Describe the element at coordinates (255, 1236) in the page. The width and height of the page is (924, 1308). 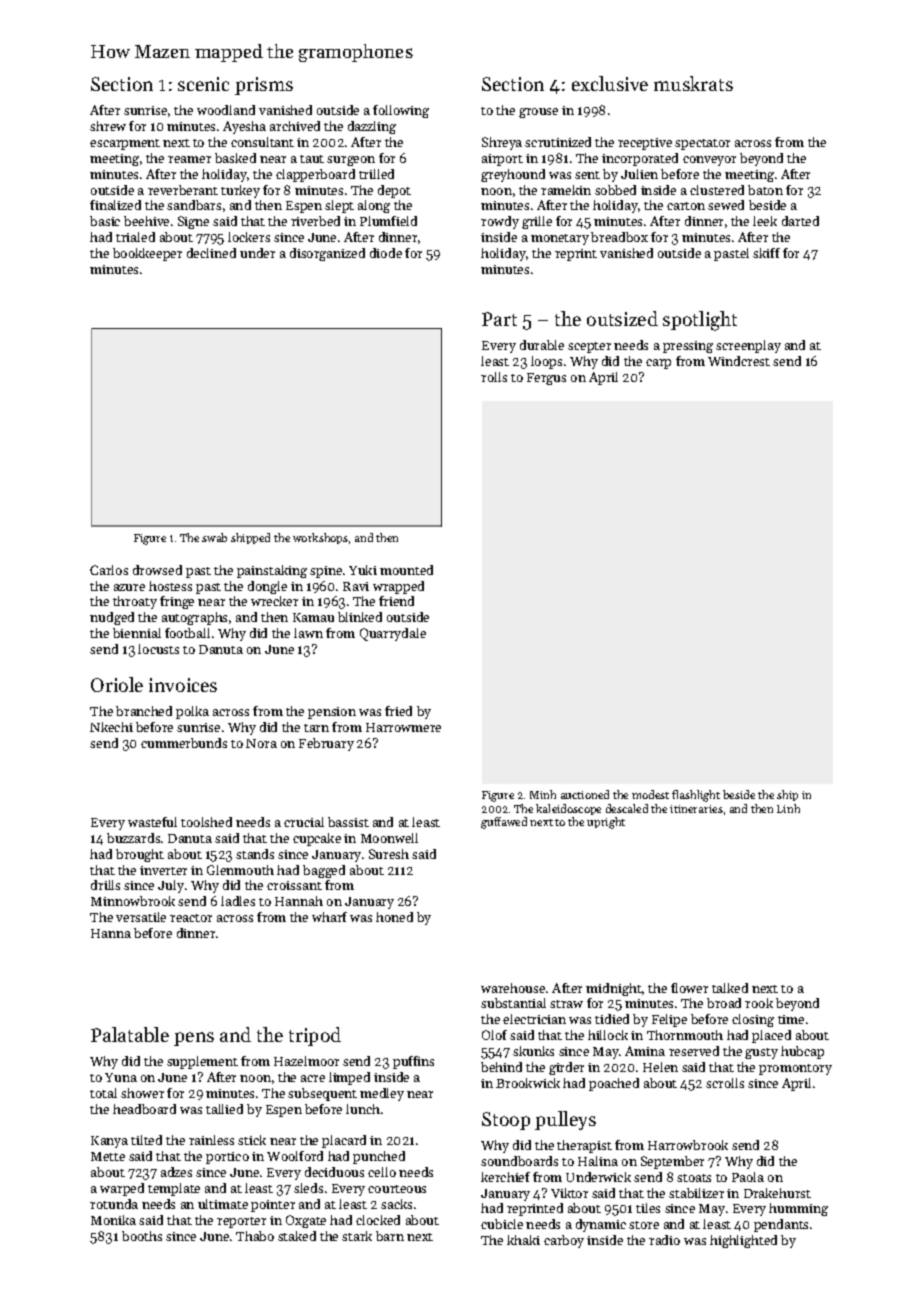
I see `Thabo` at that location.
